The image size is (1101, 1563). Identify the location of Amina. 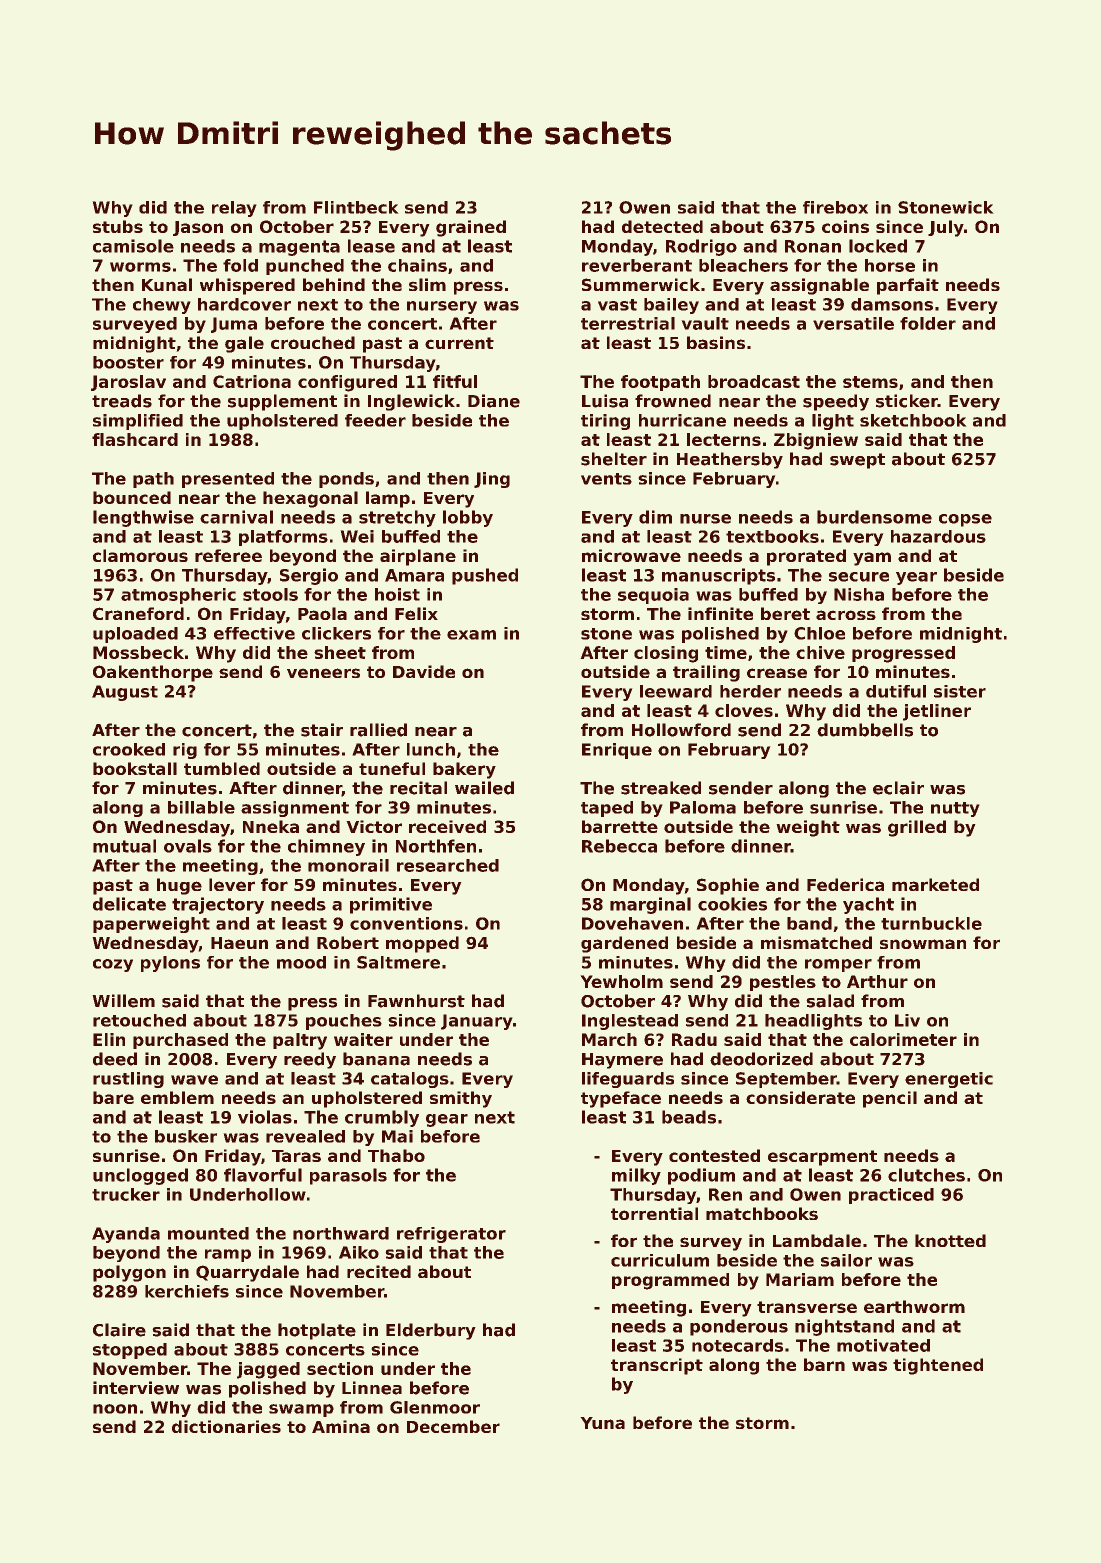
(341, 1426).
